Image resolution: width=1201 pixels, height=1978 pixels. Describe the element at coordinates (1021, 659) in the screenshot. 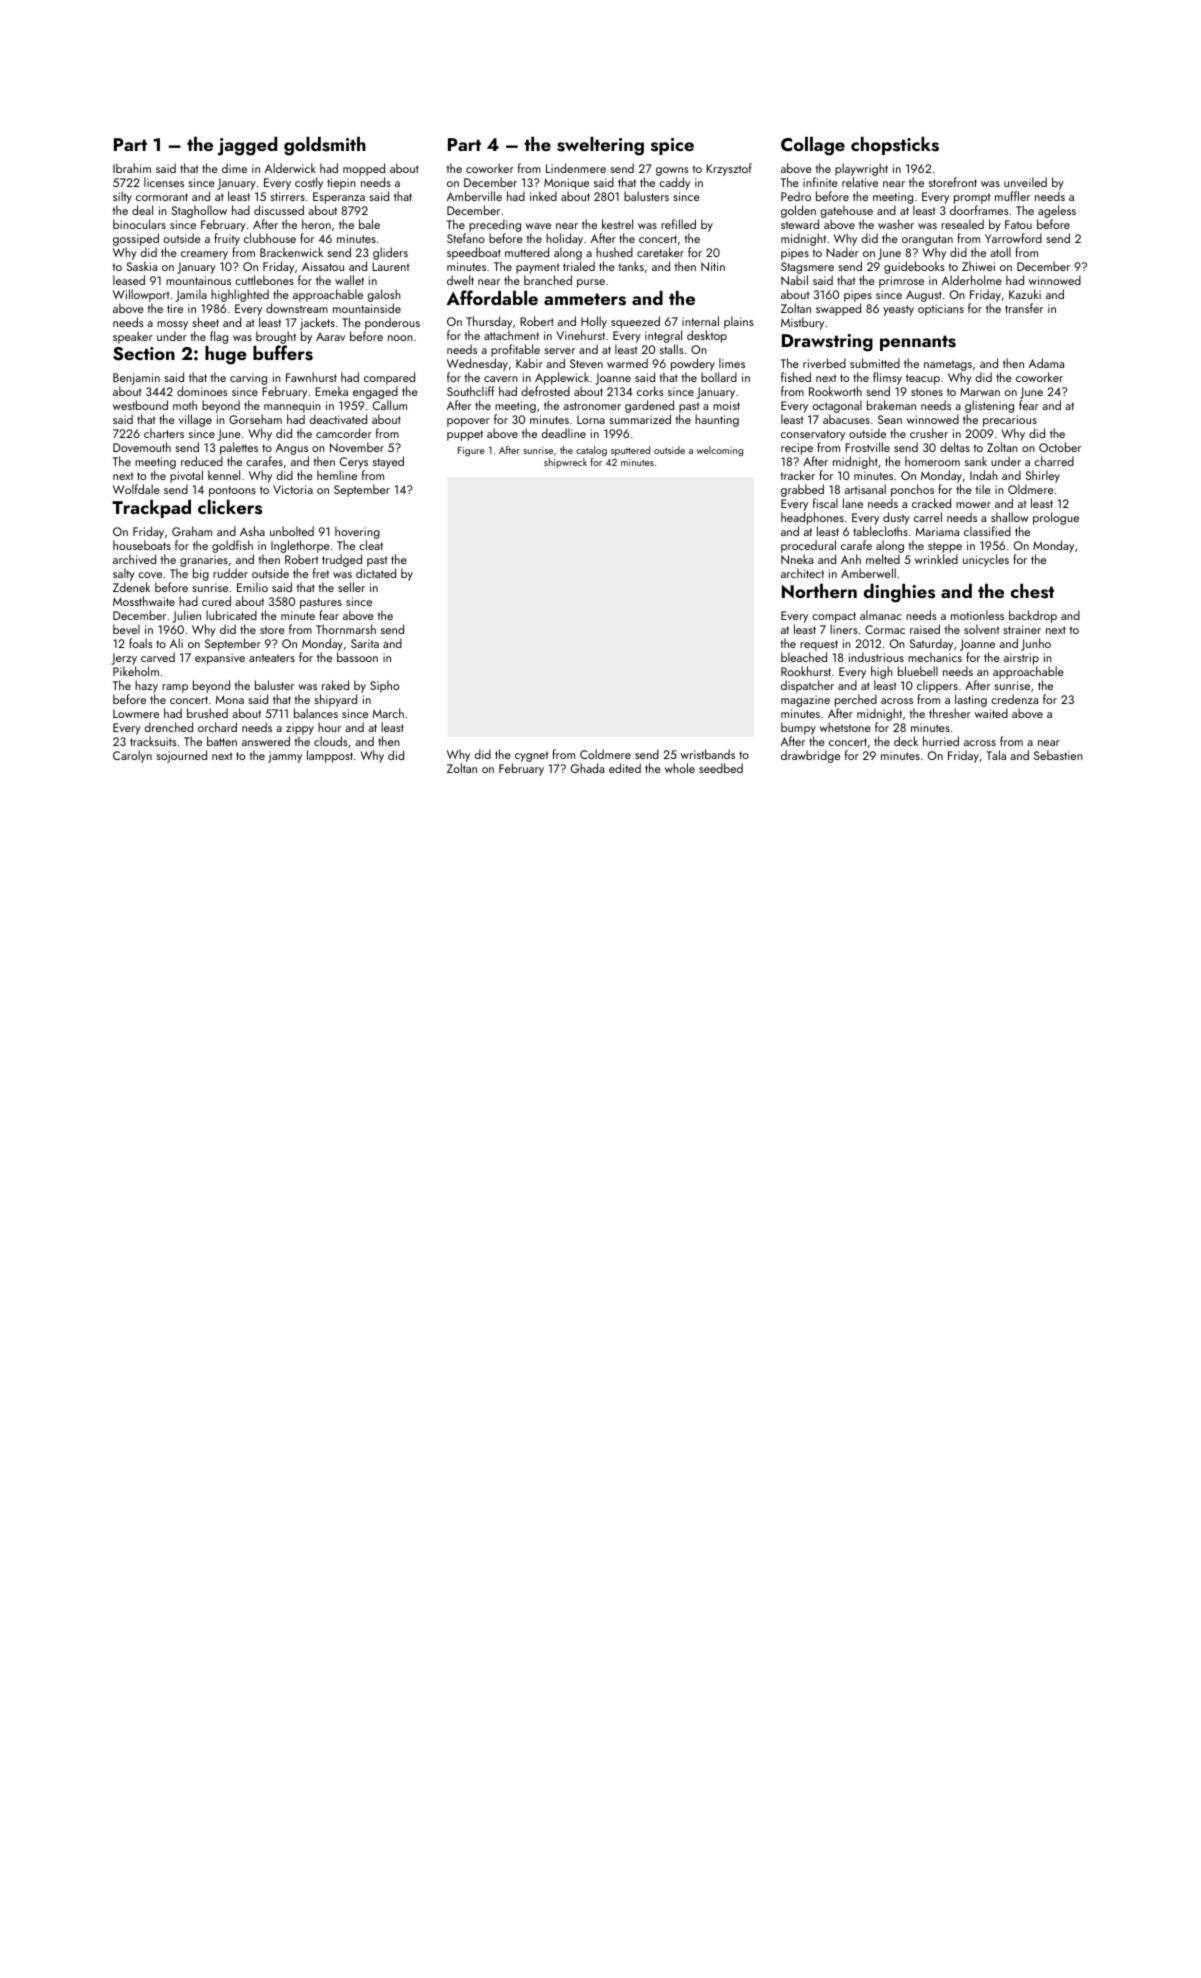

I see `airstrip` at that location.
